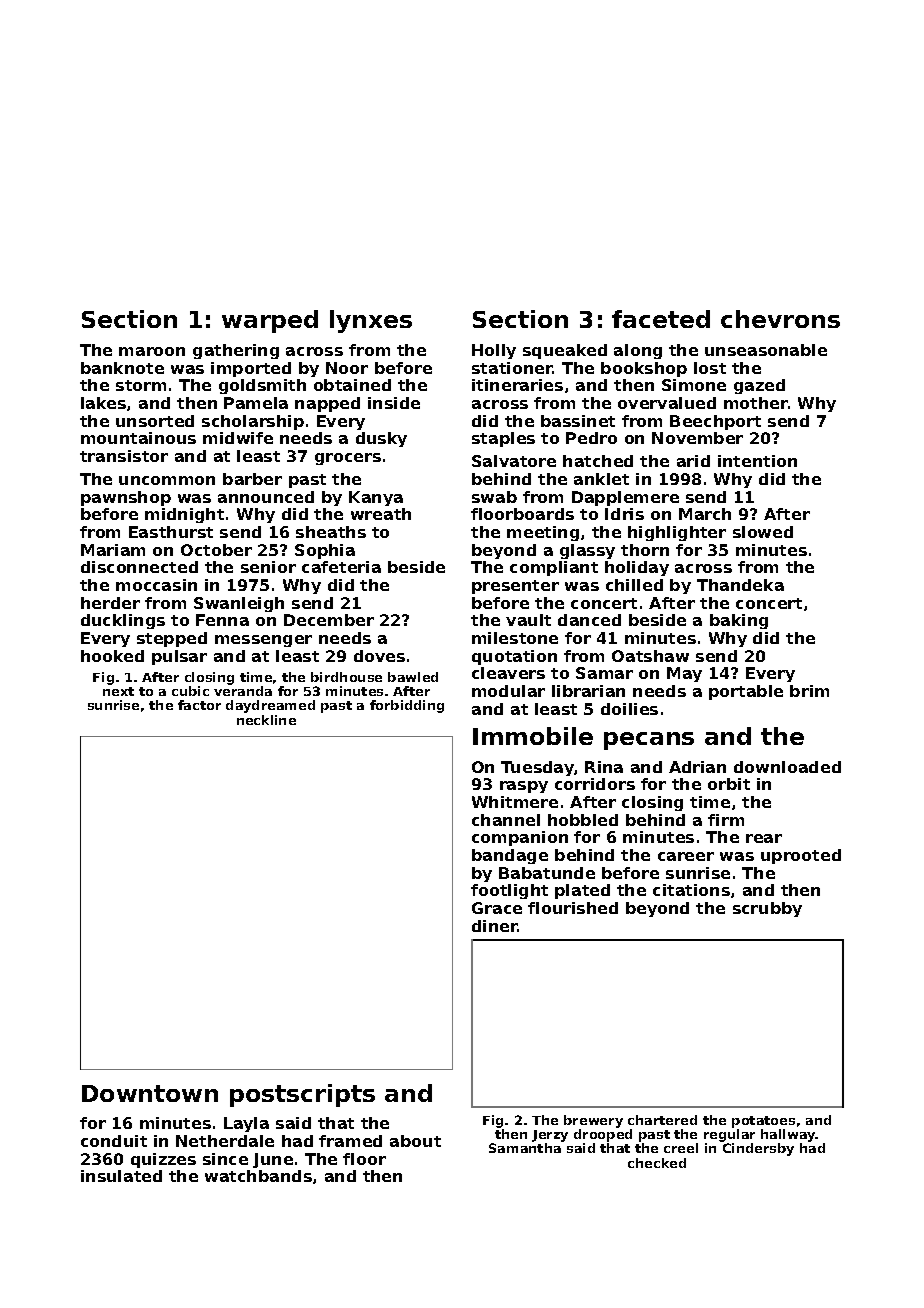  Describe the element at coordinates (150, 1093) in the page. I see `Downtown` at that location.
